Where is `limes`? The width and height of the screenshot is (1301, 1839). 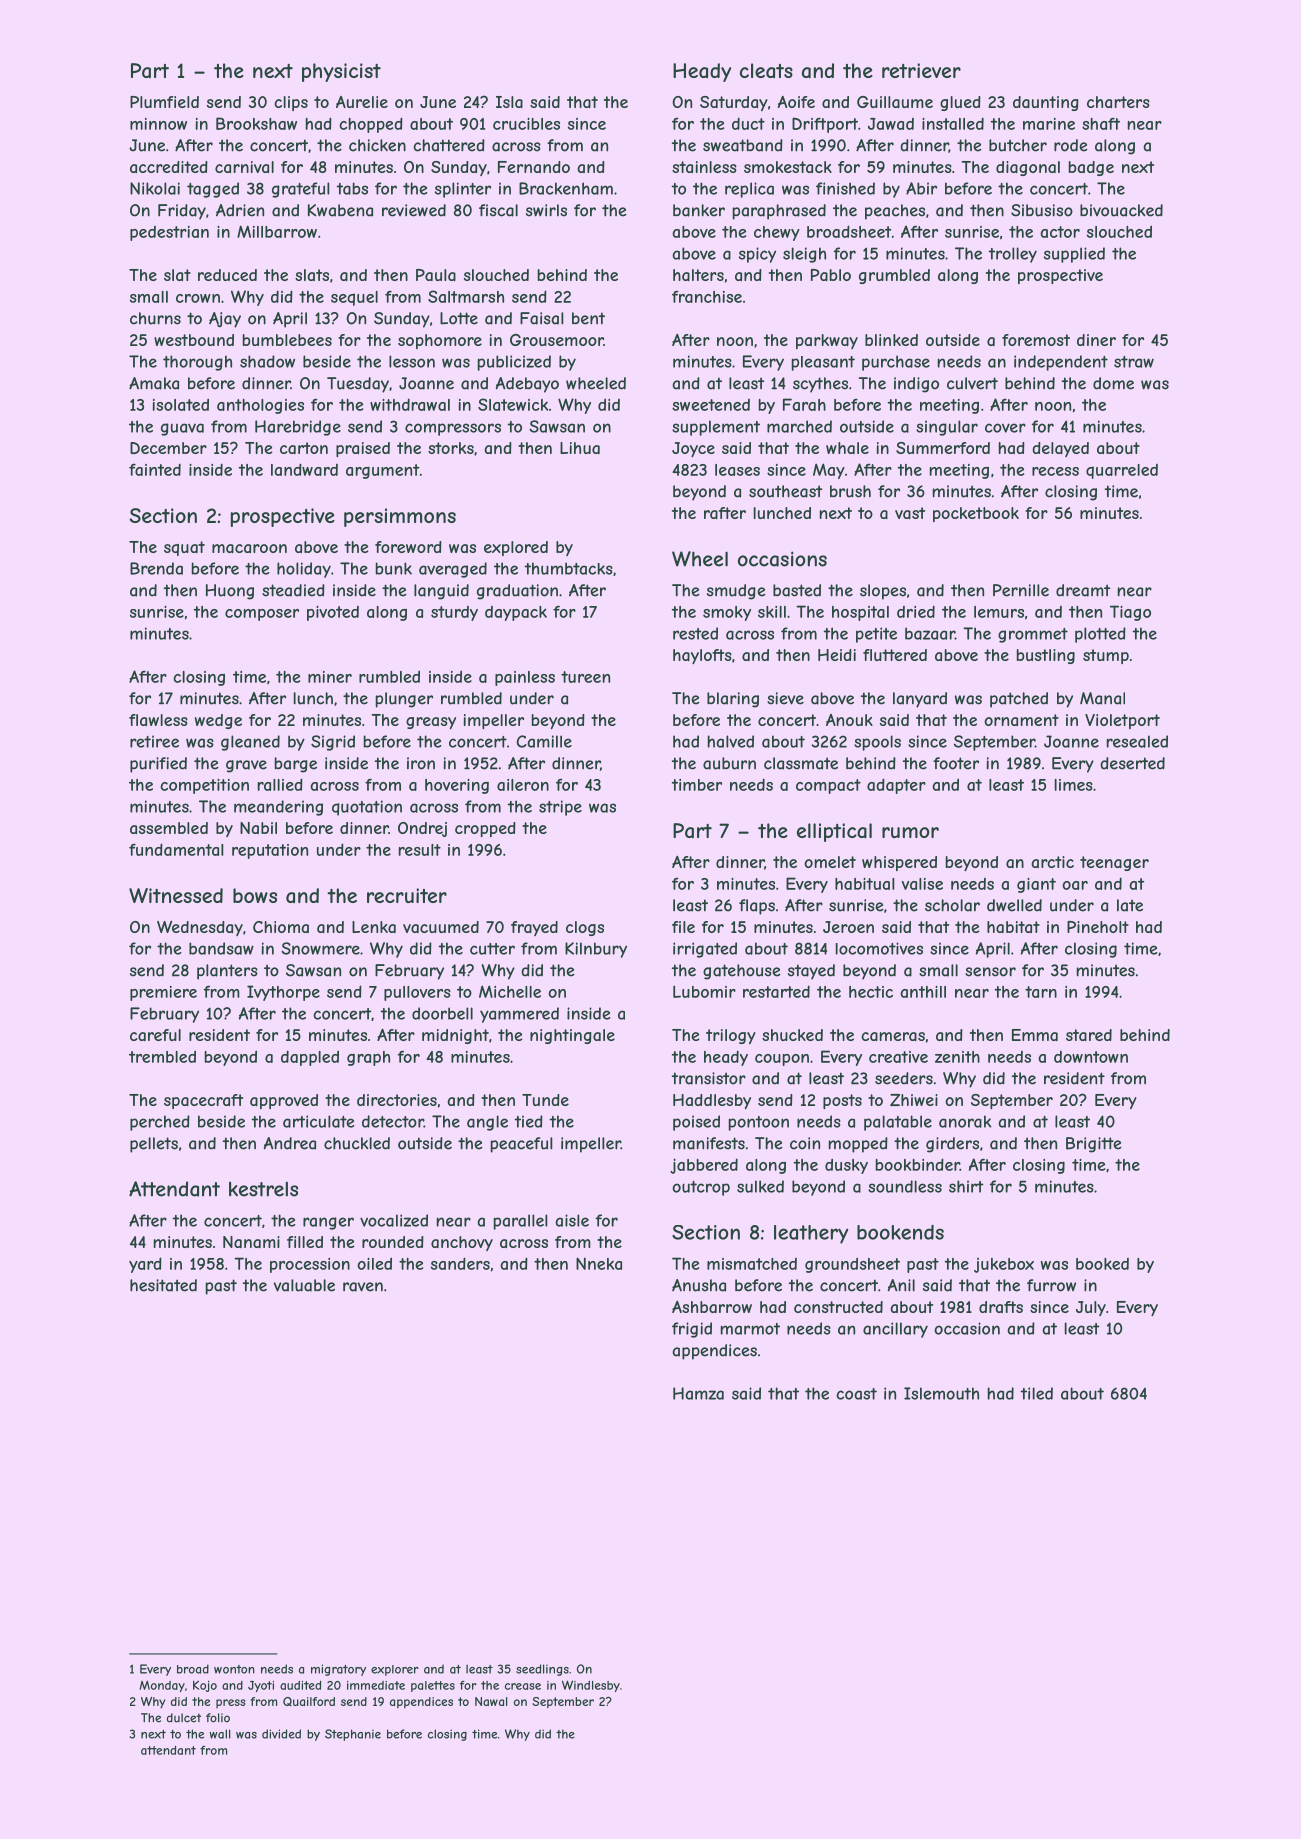
limes is located at coordinates (1074, 785).
